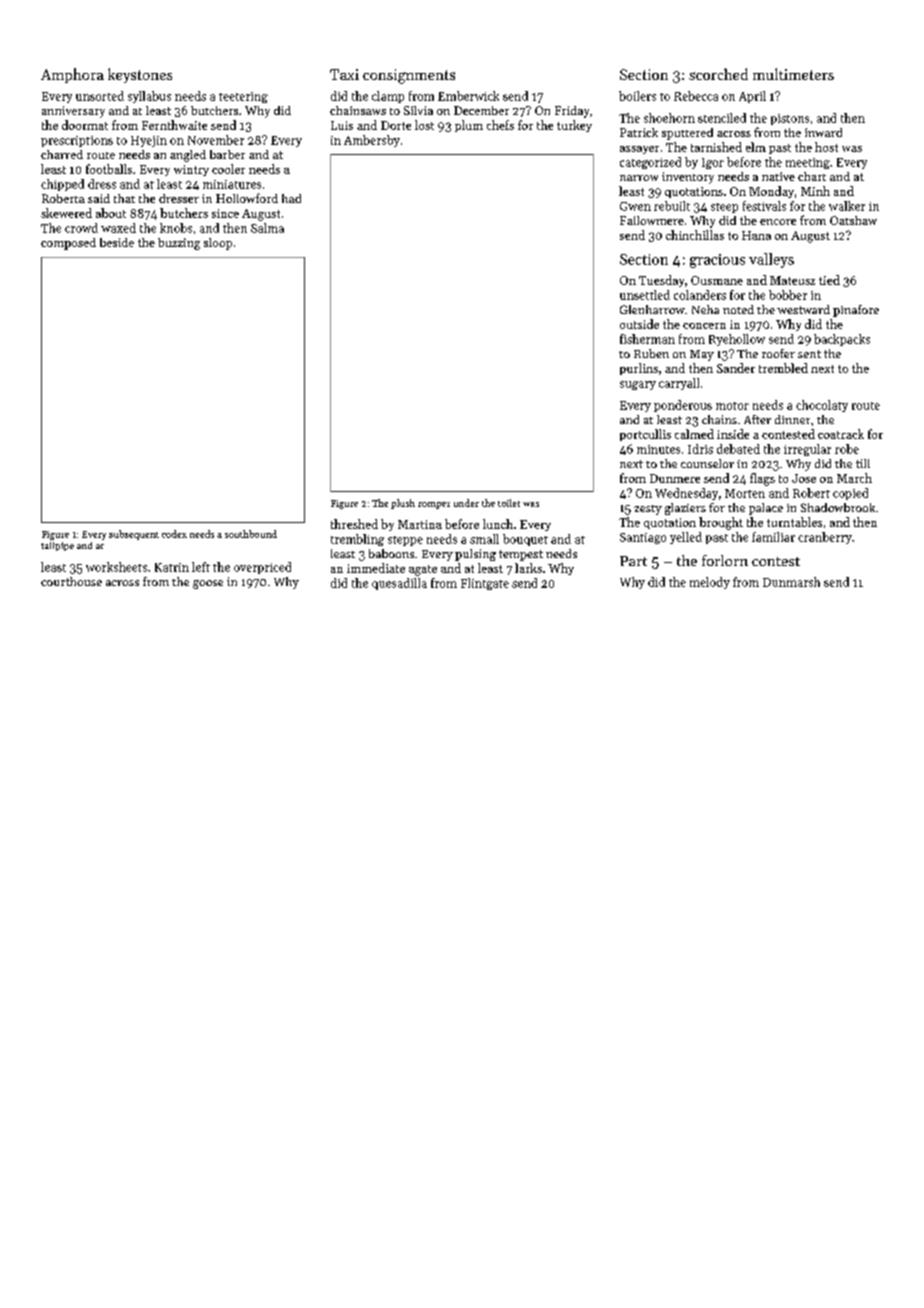 This screenshot has width=924, height=1308. Describe the element at coordinates (72, 75) in the screenshot. I see `Amphora` at that location.
